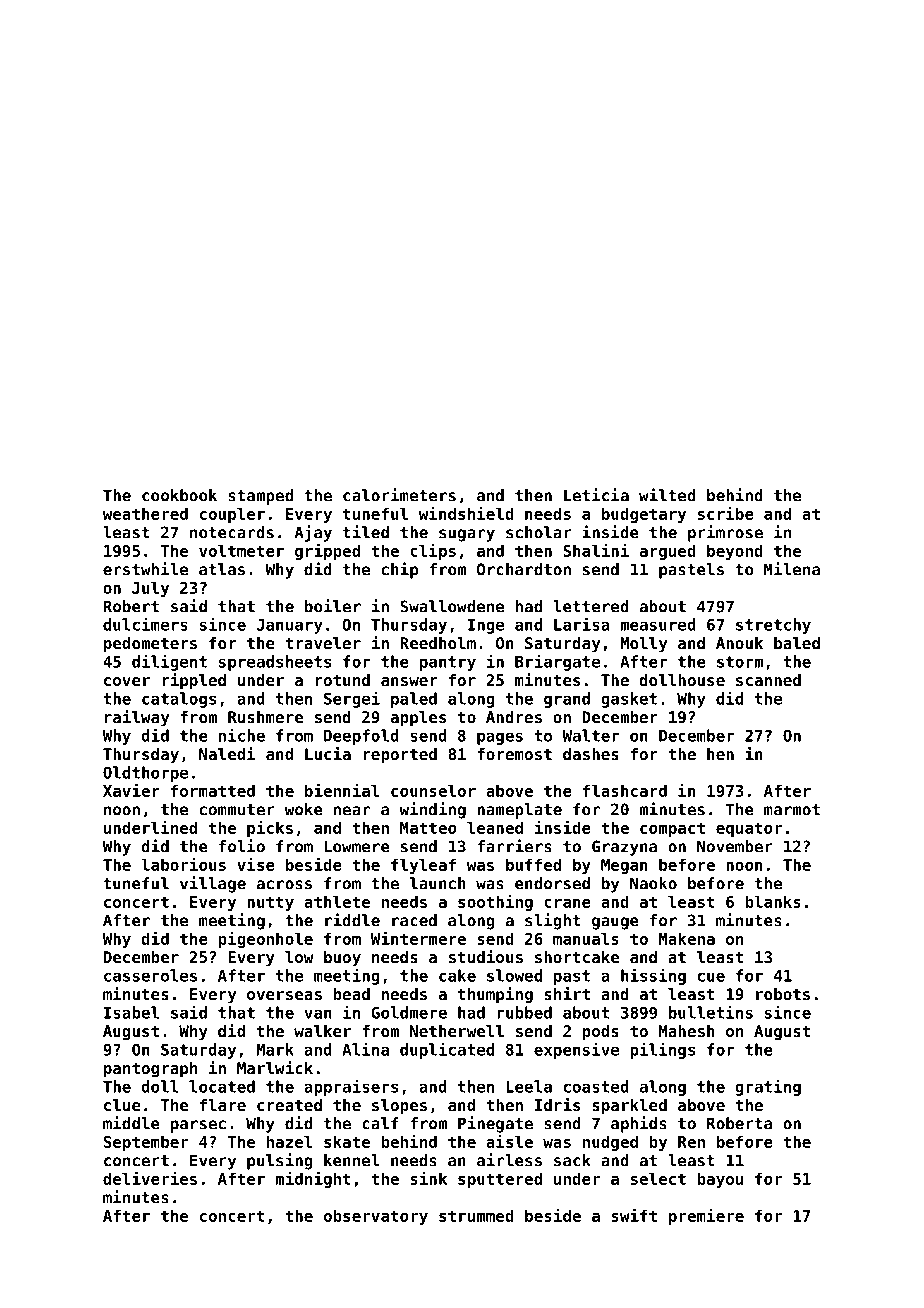 This page has height=1308, width=924. Describe the element at coordinates (376, 1217) in the page. I see `observatory` at that location.
